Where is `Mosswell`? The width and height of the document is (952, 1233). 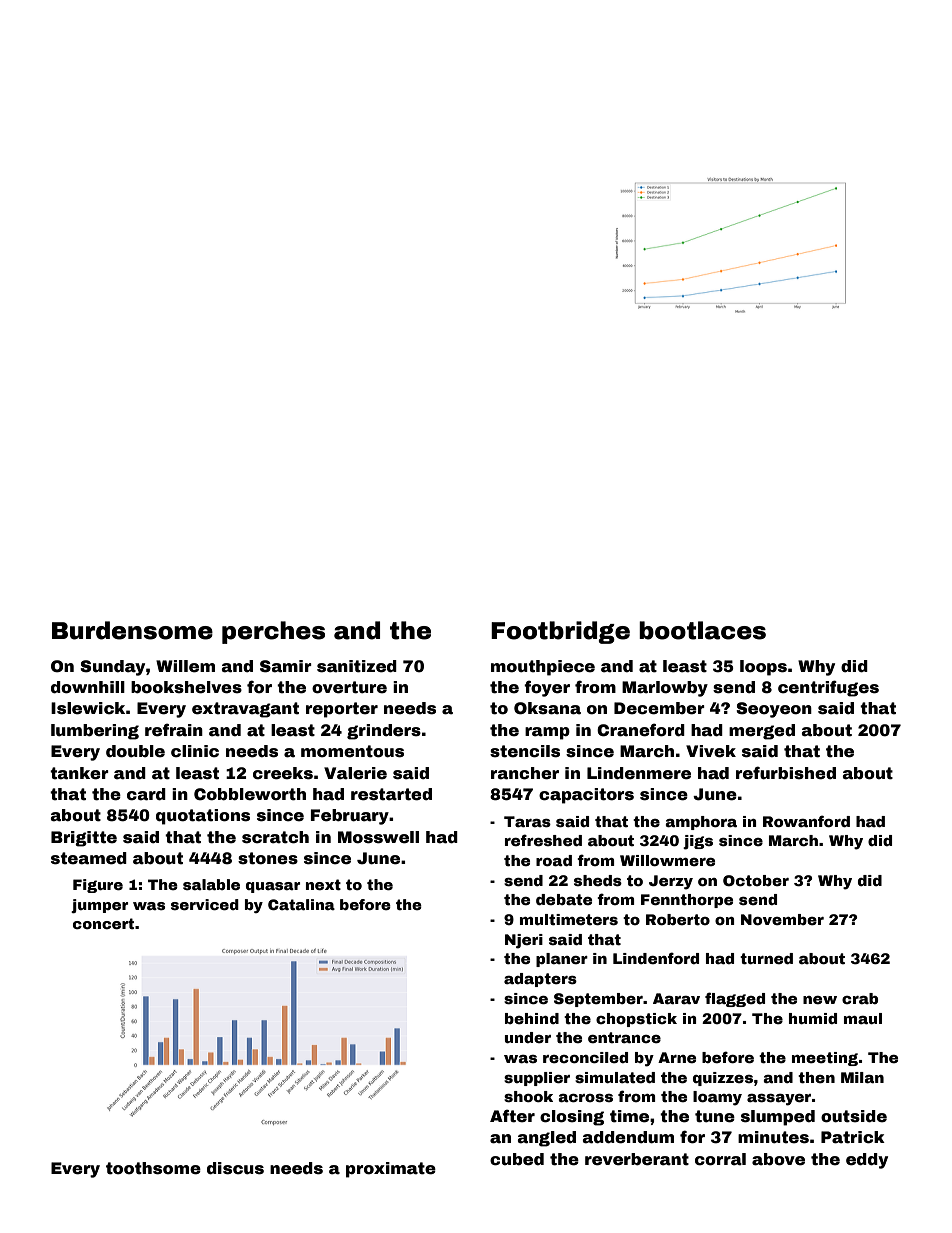 Mosswell is located at coordinates (378, 837).
